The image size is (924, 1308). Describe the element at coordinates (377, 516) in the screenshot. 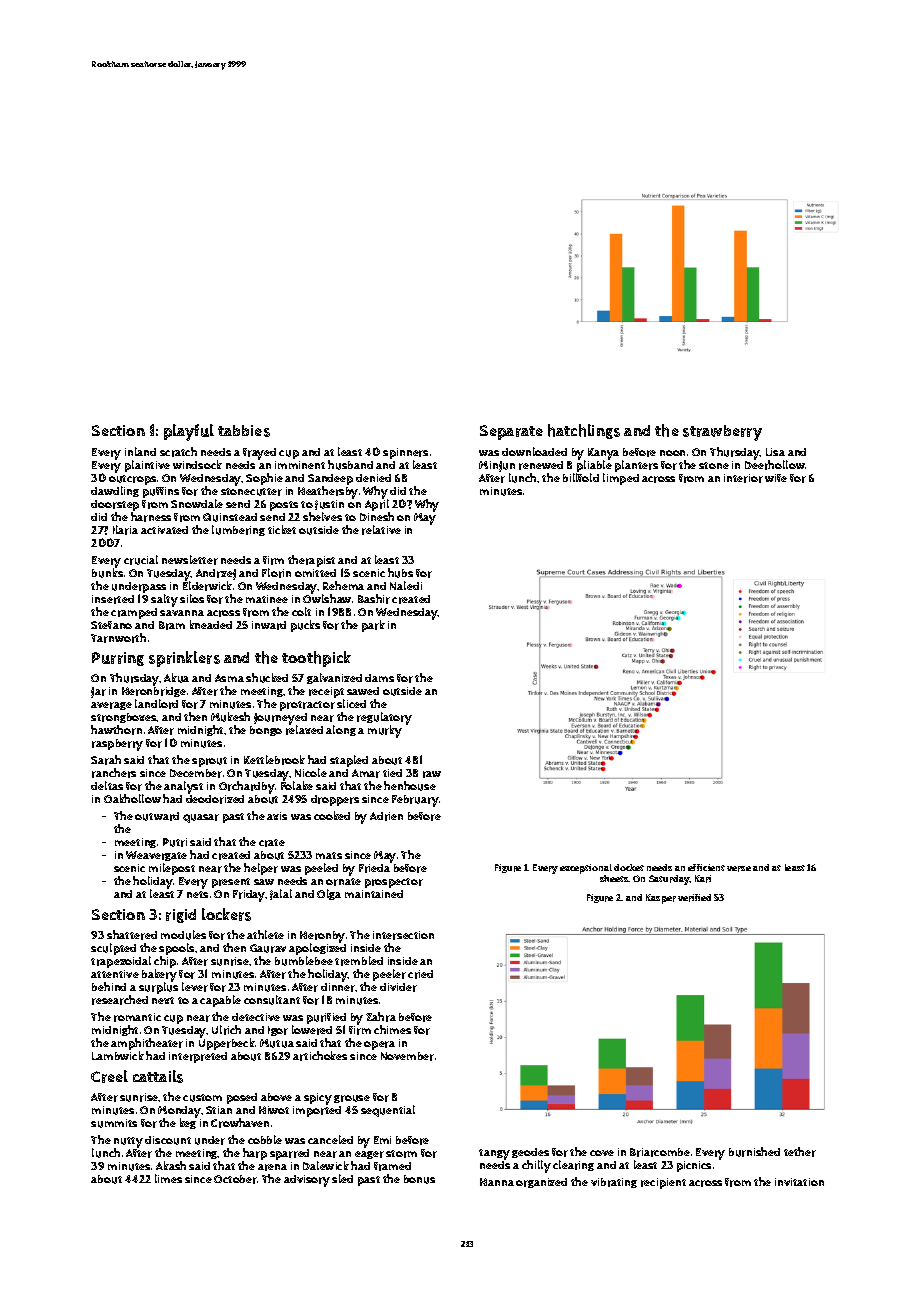

I see `Dinesh` at that location.
